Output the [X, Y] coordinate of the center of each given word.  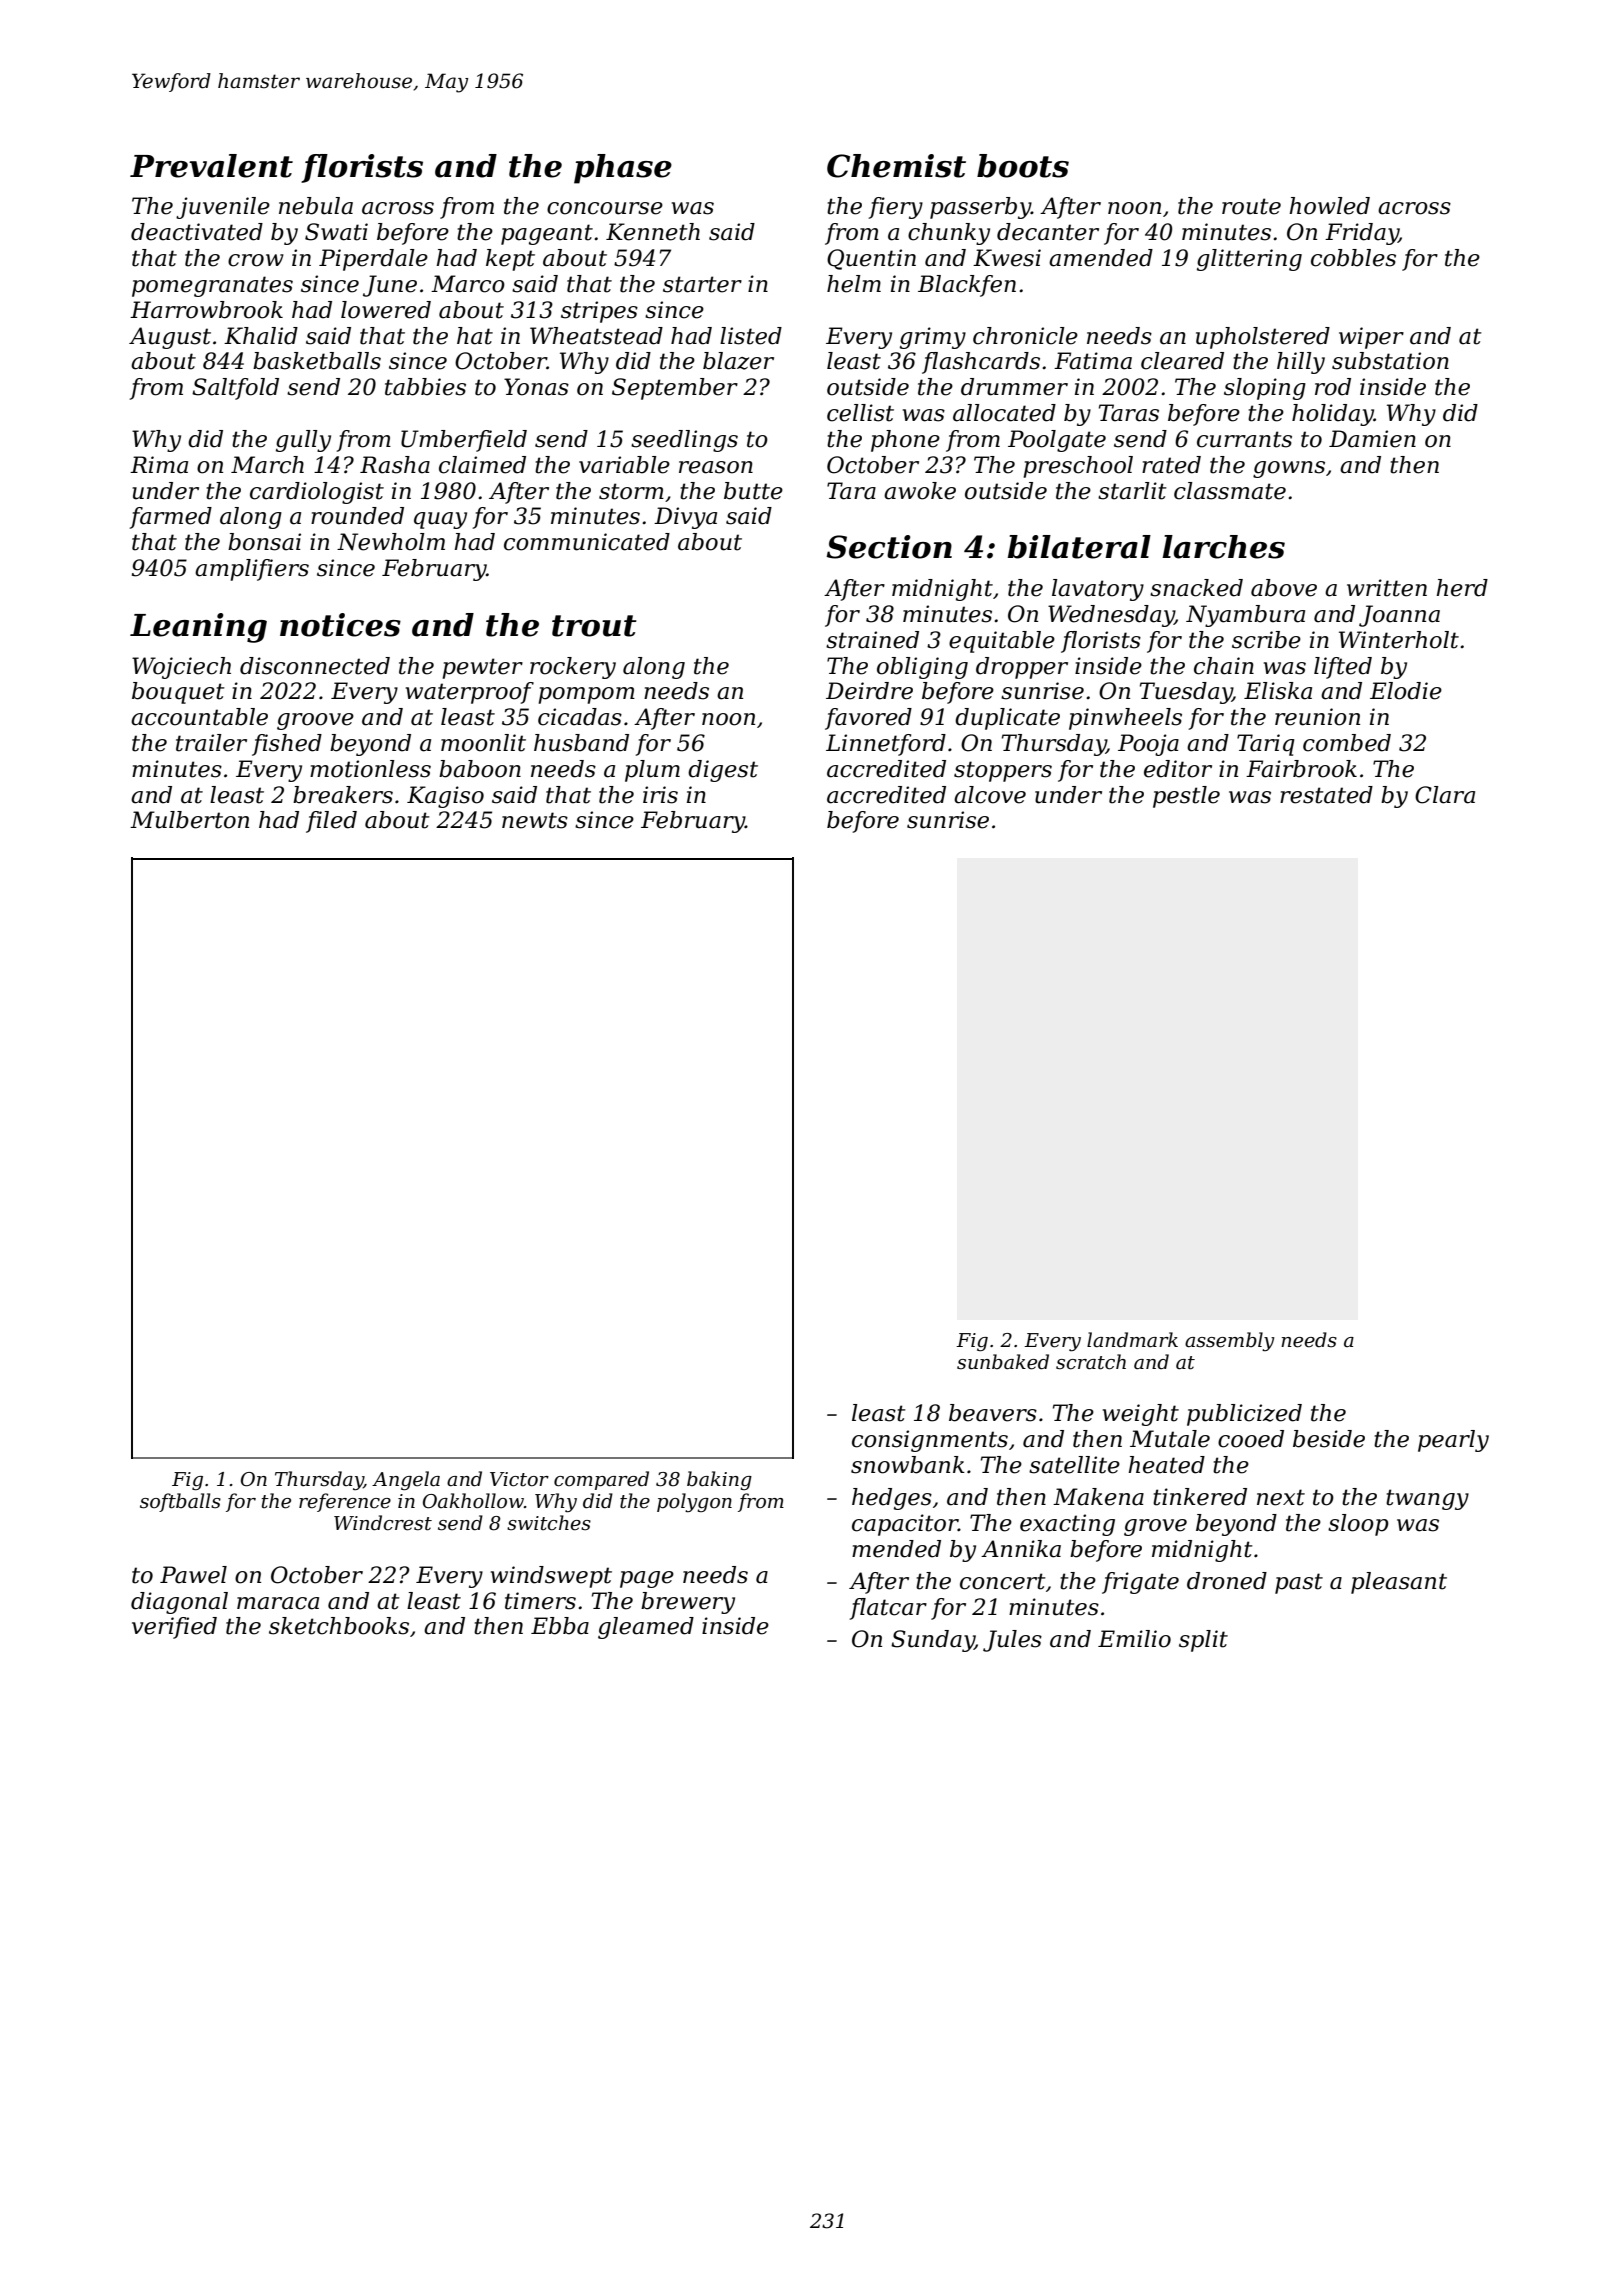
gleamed [646, 1628]
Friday [1362, 234]
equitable [1002, 642]
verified [174, 1628]
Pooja [1148, 745]
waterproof [470, 693]
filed [331, 822]
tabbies [425, 387]
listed [751, 336]
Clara [1445, 795]
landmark [1132, 1340]
